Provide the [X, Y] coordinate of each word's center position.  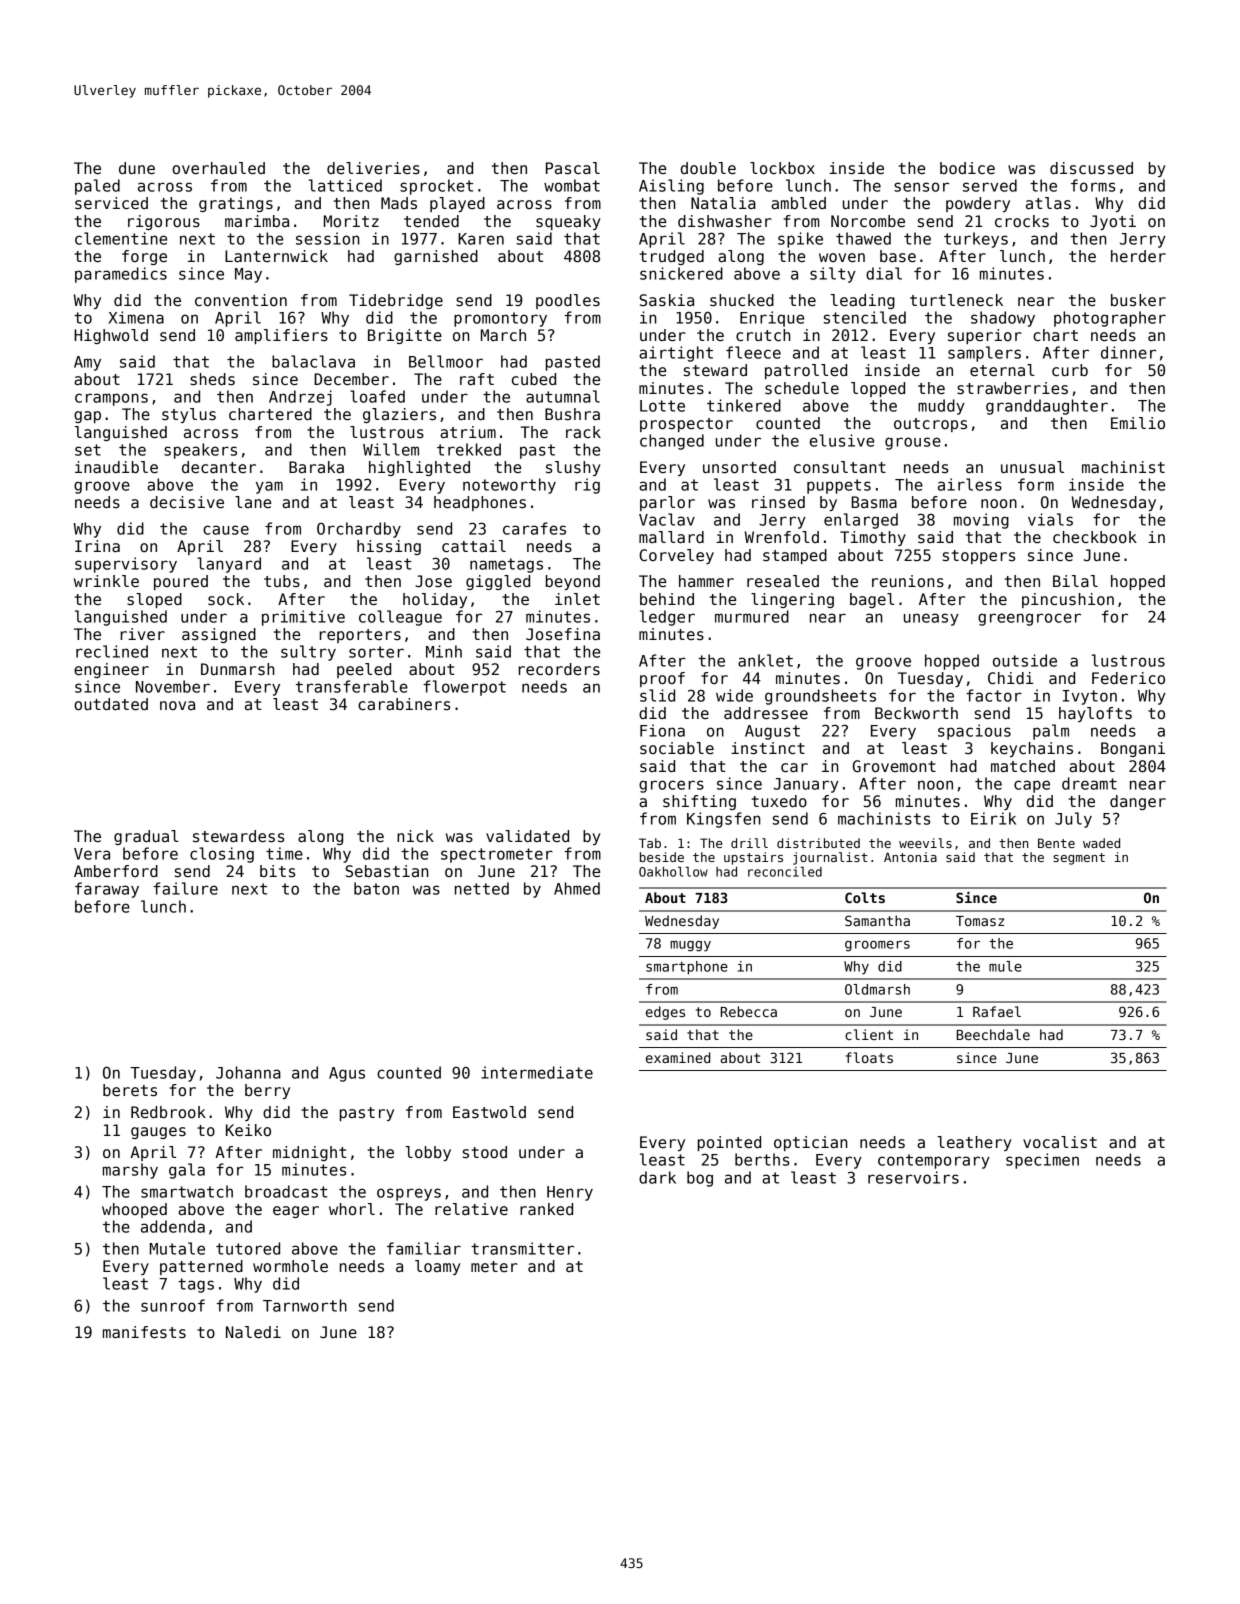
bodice [967, 168]
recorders [559, 669]
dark [657, 1177]
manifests [144, 1332]
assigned [219, 635]
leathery [974, 1143]
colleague [400, 618]
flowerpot [464, 688]
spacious [974, 732]
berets [130, 1090]
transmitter [522, 1248]
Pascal [573, 168]
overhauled [218, 168]
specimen [1042, 1161]
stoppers [979, 557]
